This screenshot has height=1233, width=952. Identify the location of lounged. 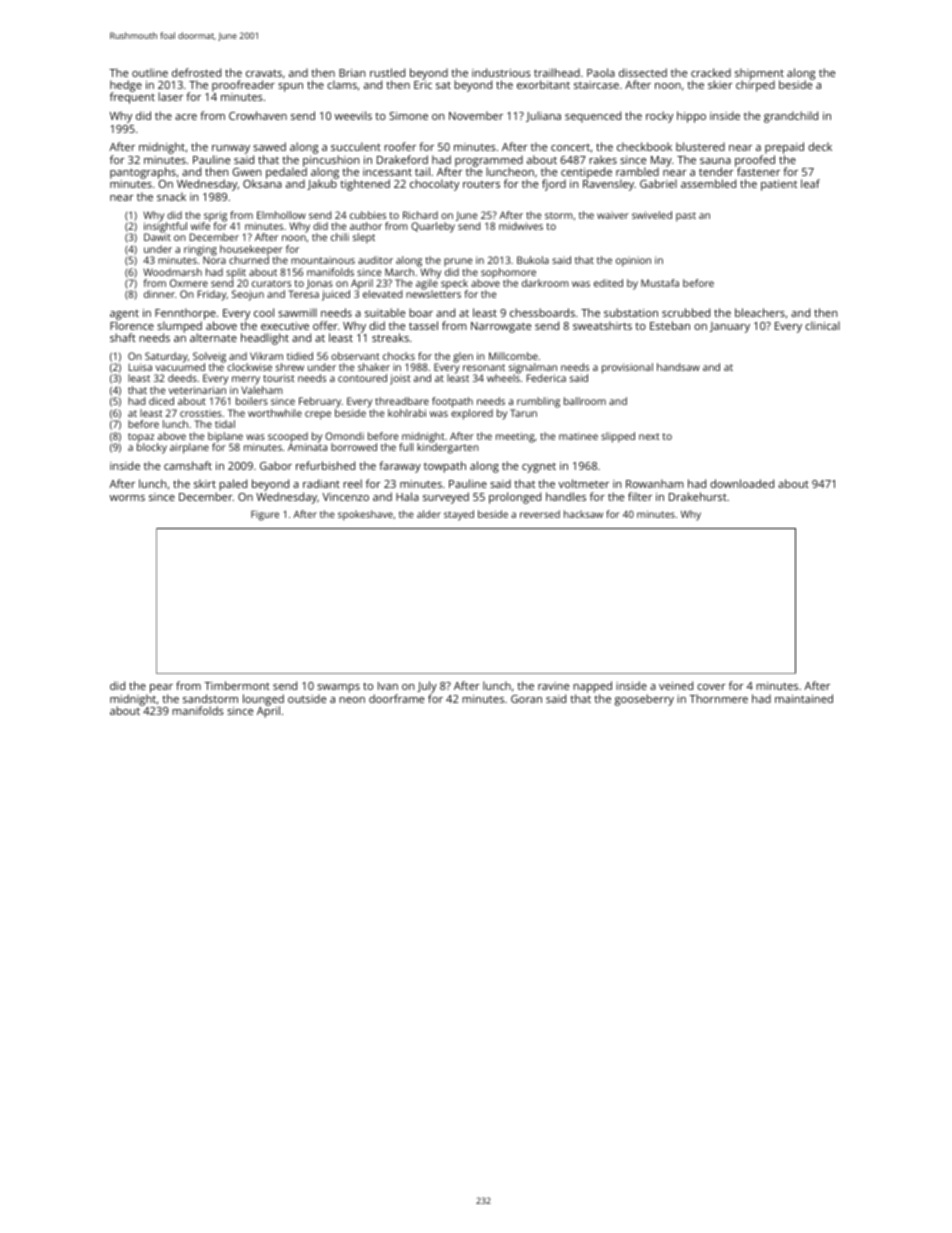
(263, 700).
